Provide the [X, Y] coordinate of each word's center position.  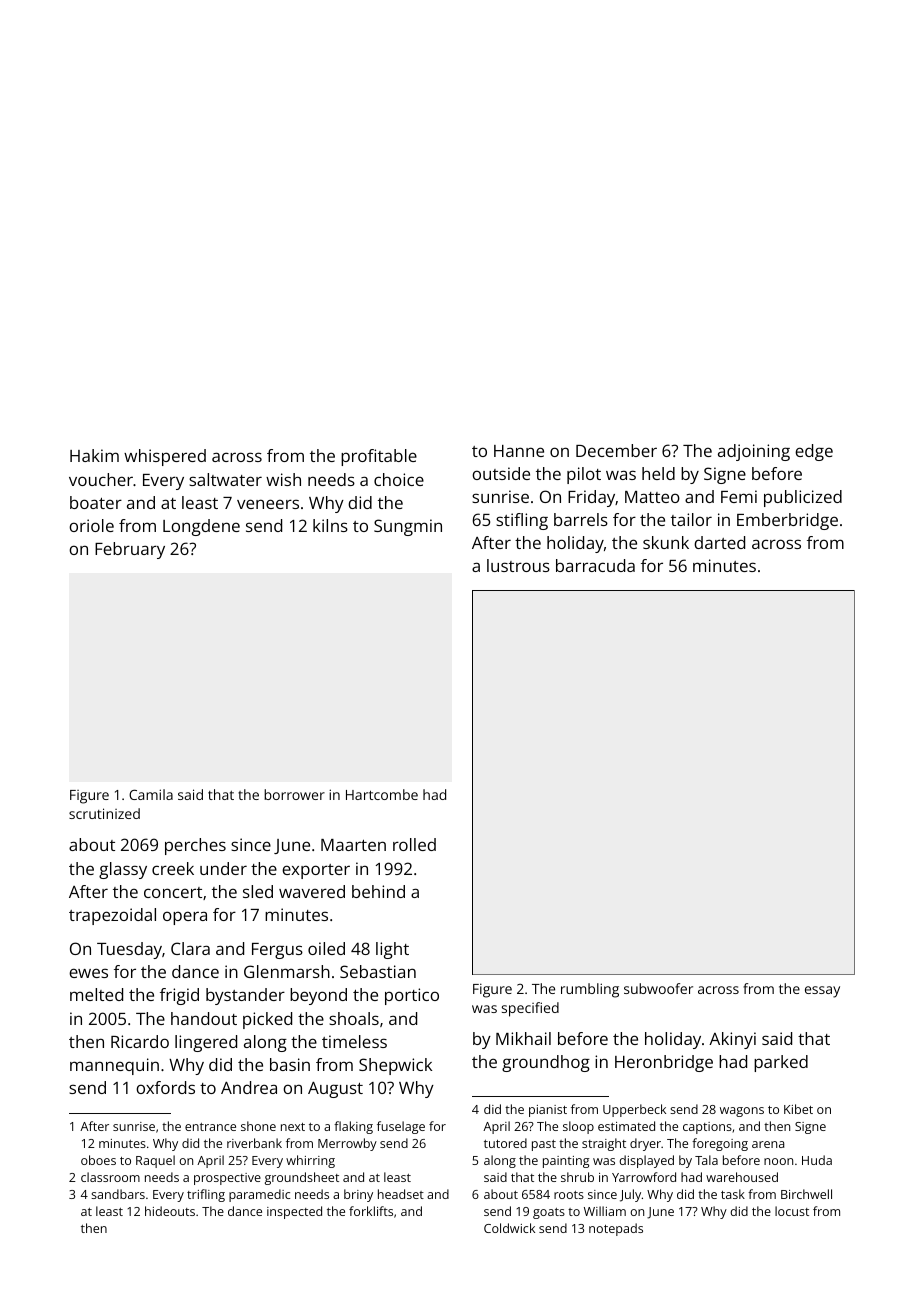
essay [822, 992]
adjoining [754, 452]
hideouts [170, 1211]
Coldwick [509, 1228]
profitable [379, 457]
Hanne [519, 451]
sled [258, 891]
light [392, 950]
